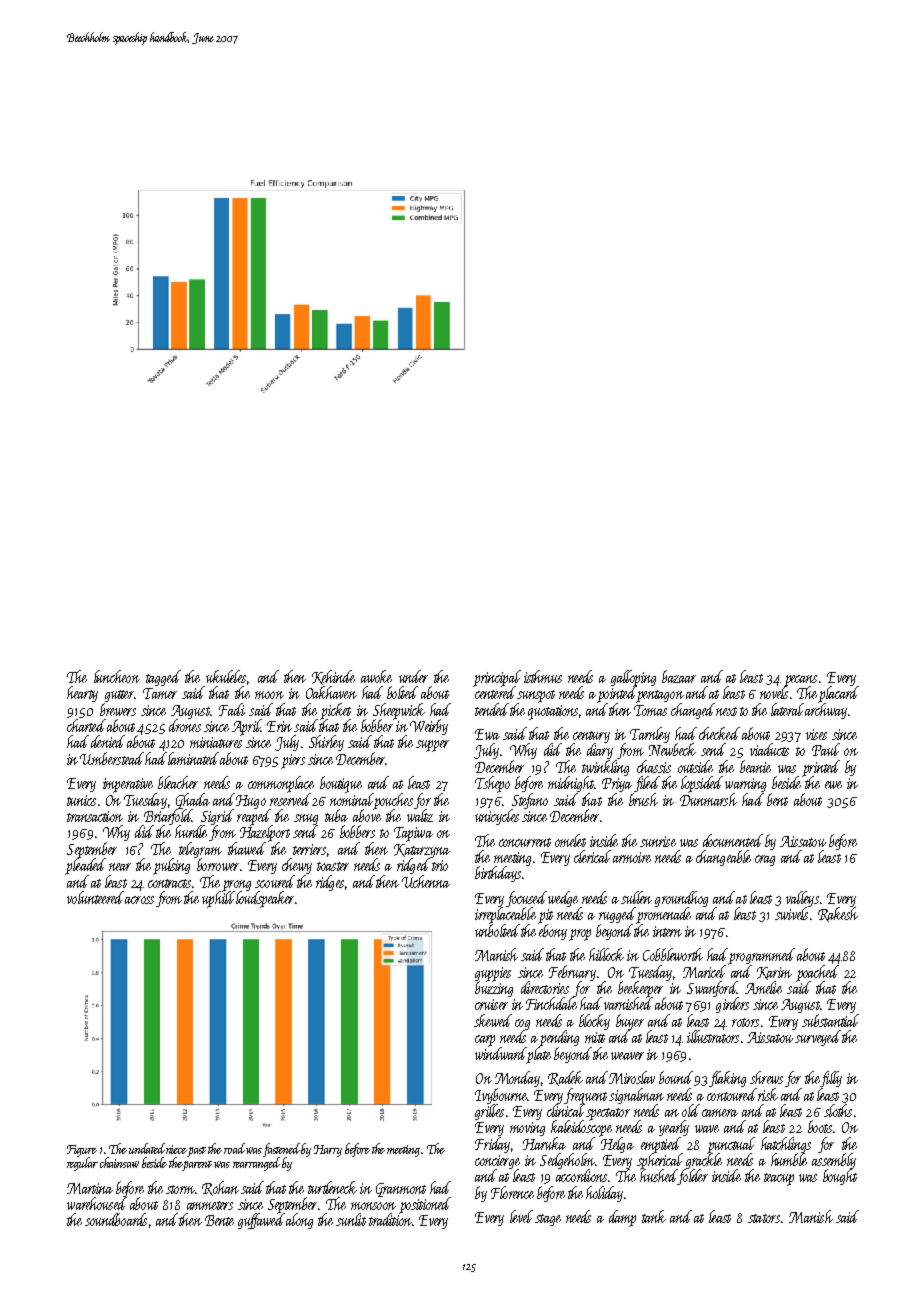 The width and height of the document is (924, 1308). Describe the element at coordinates (234, 1148) in the document. I see `road` at that location.
